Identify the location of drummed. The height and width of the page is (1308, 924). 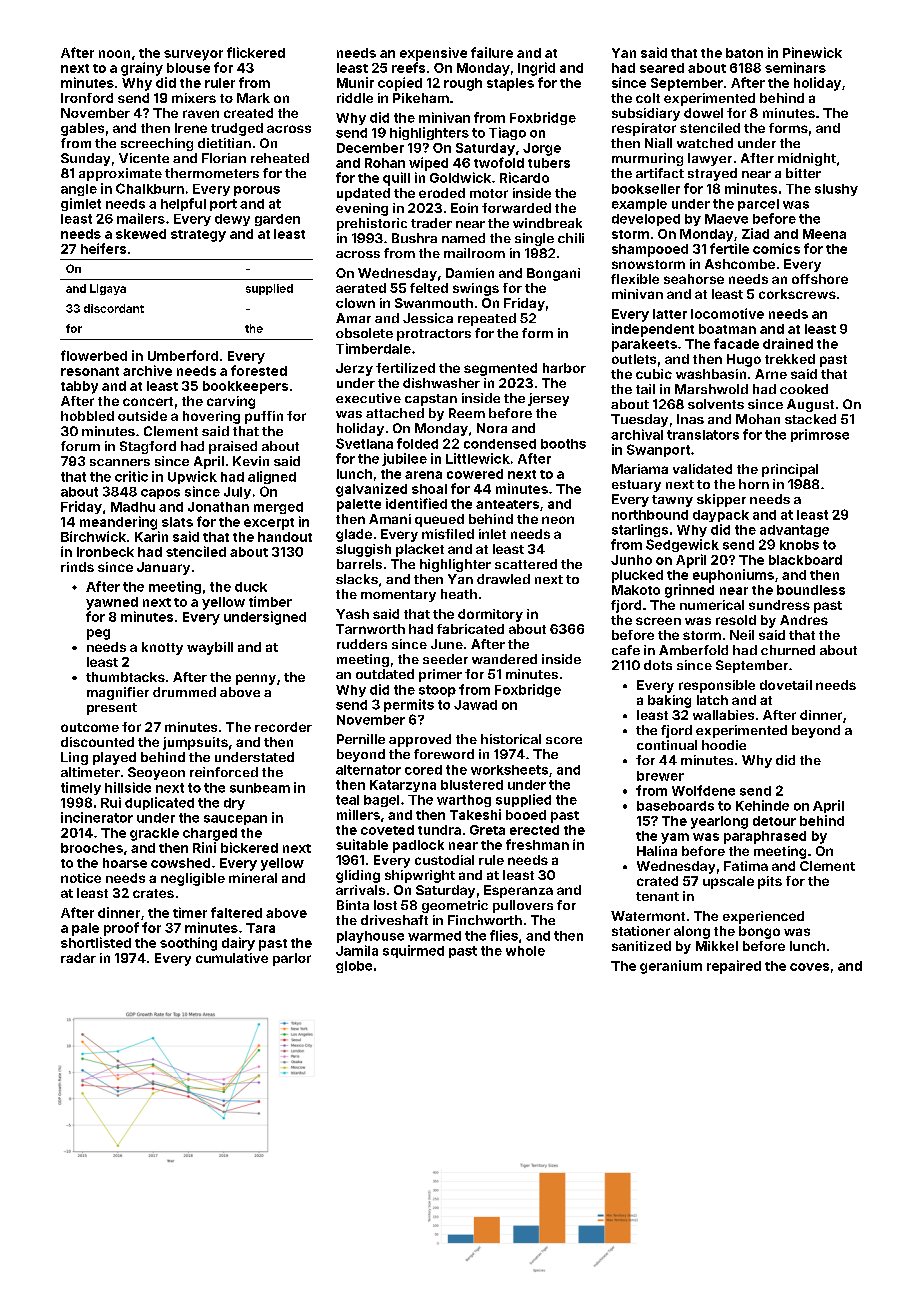
(184, 692).
